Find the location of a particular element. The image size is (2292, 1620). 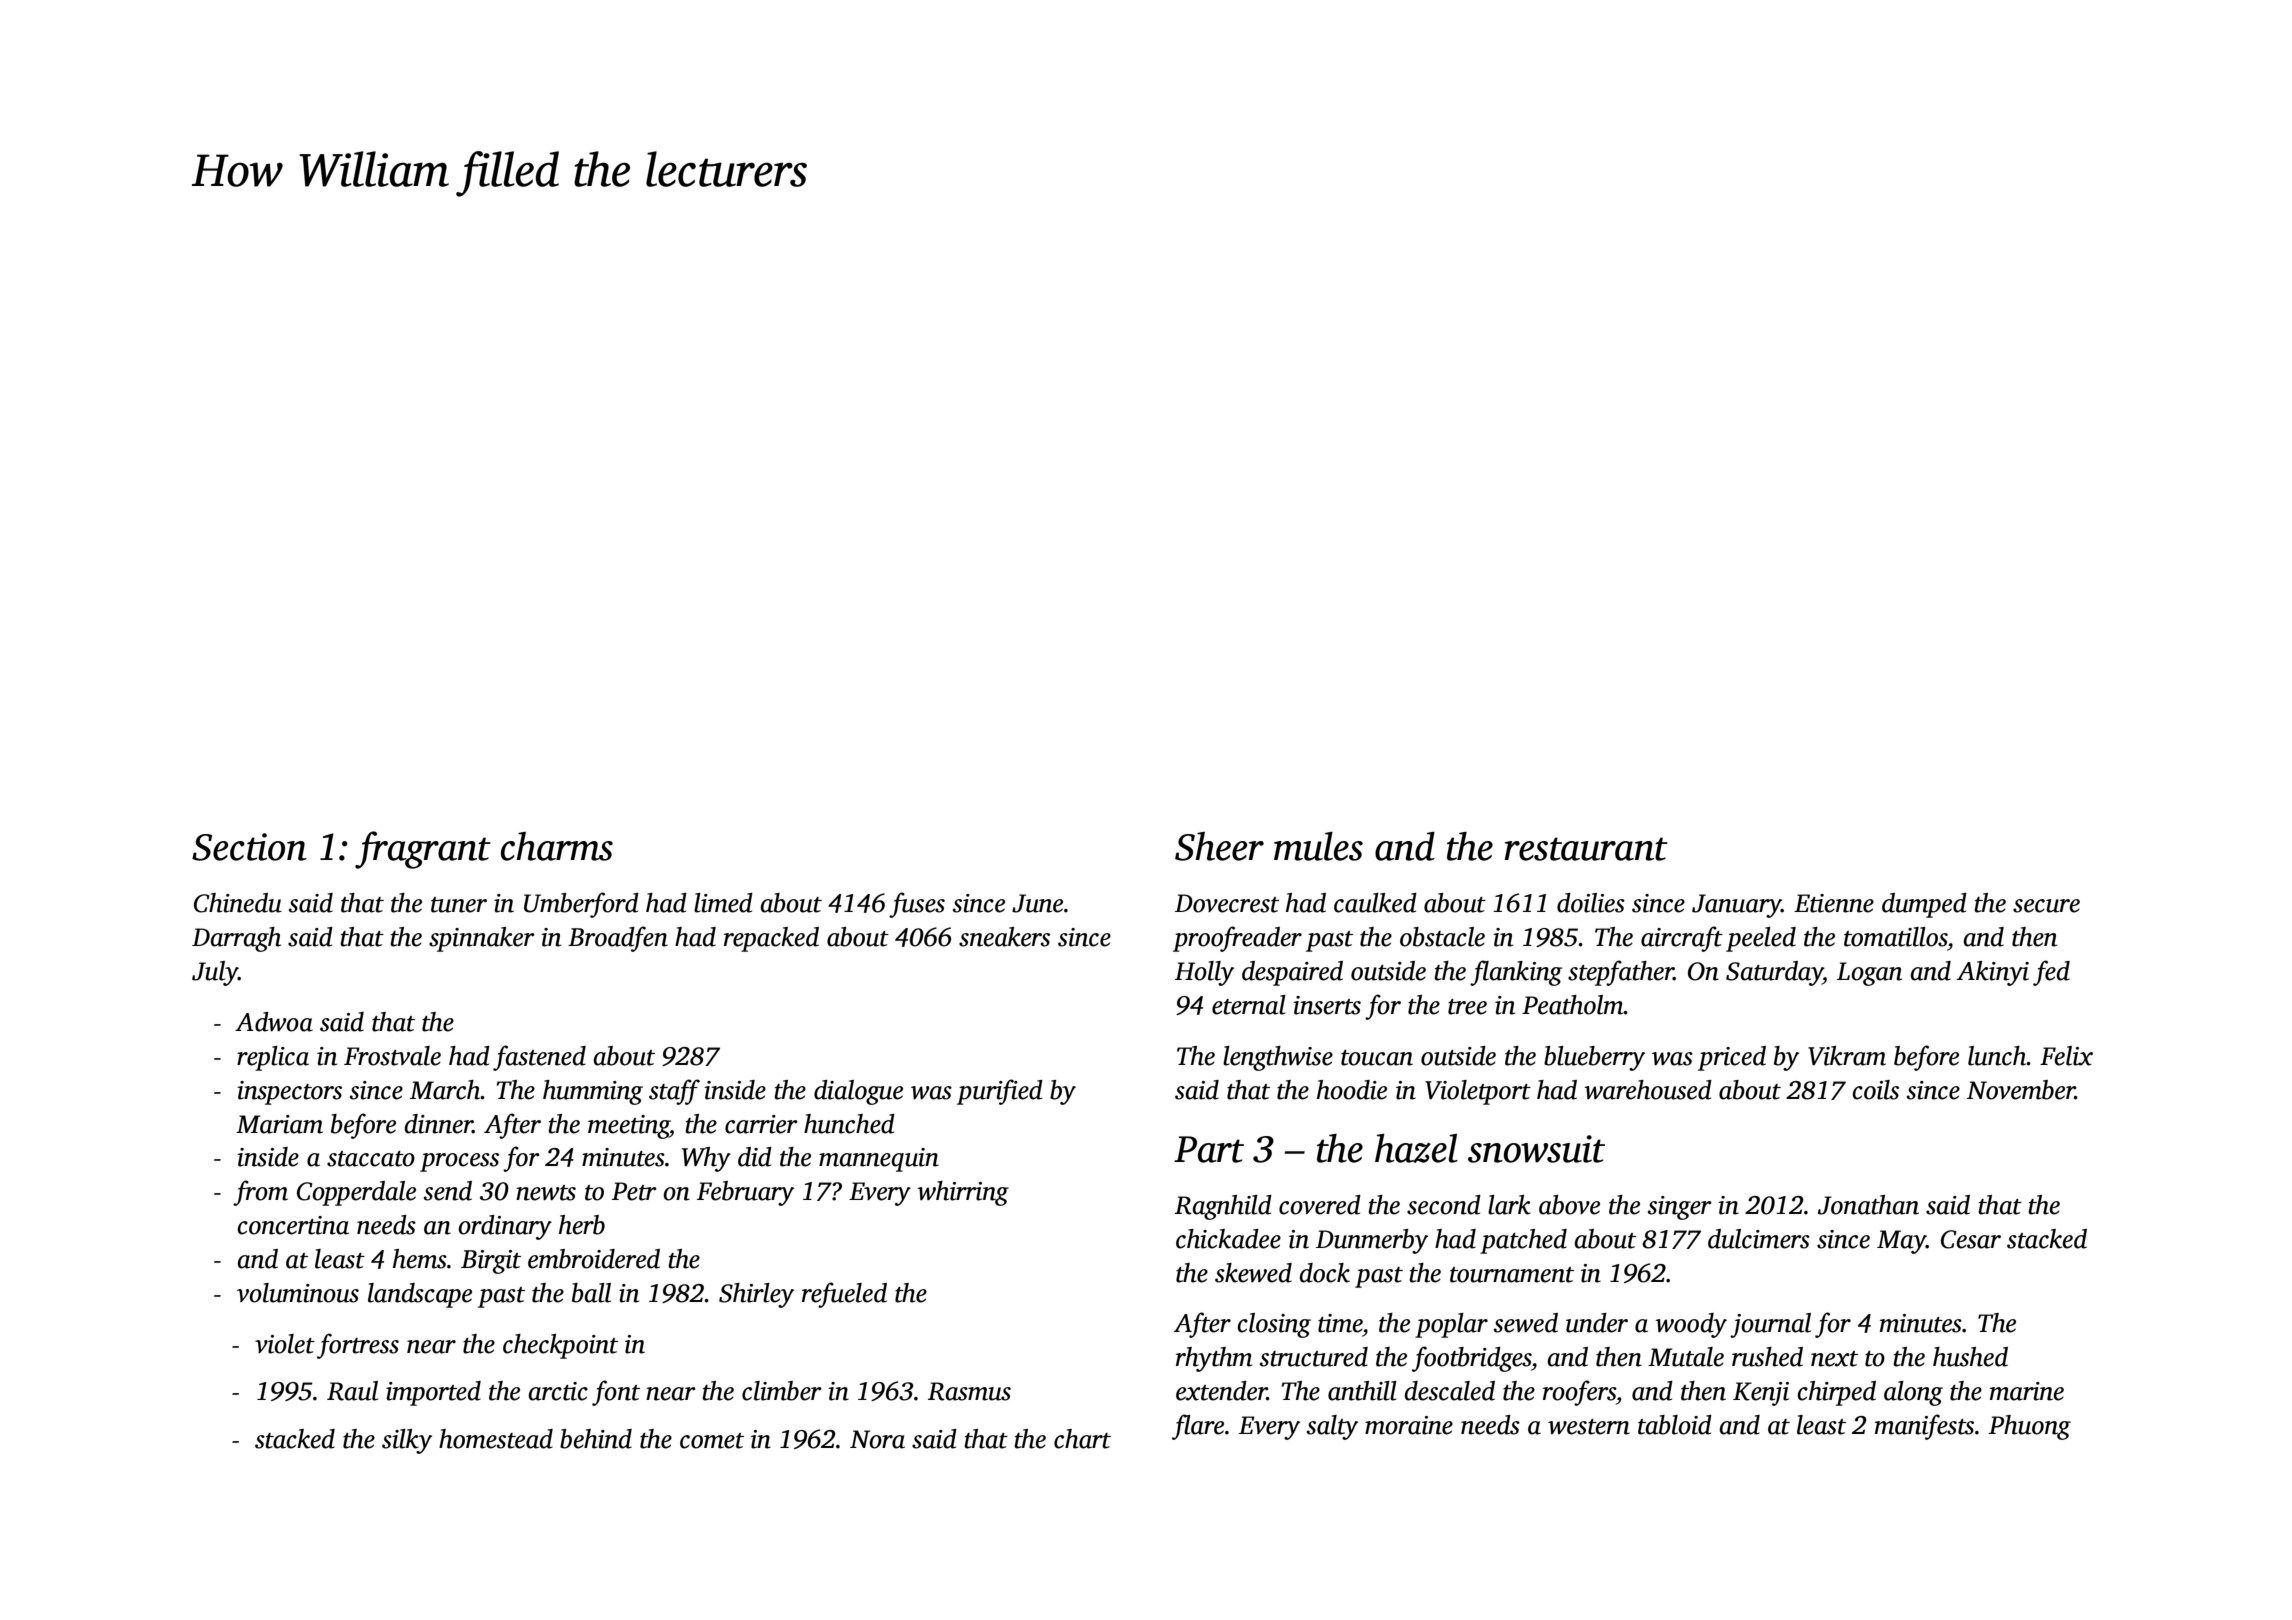

chart is located at coordinates (1082, 1439).
